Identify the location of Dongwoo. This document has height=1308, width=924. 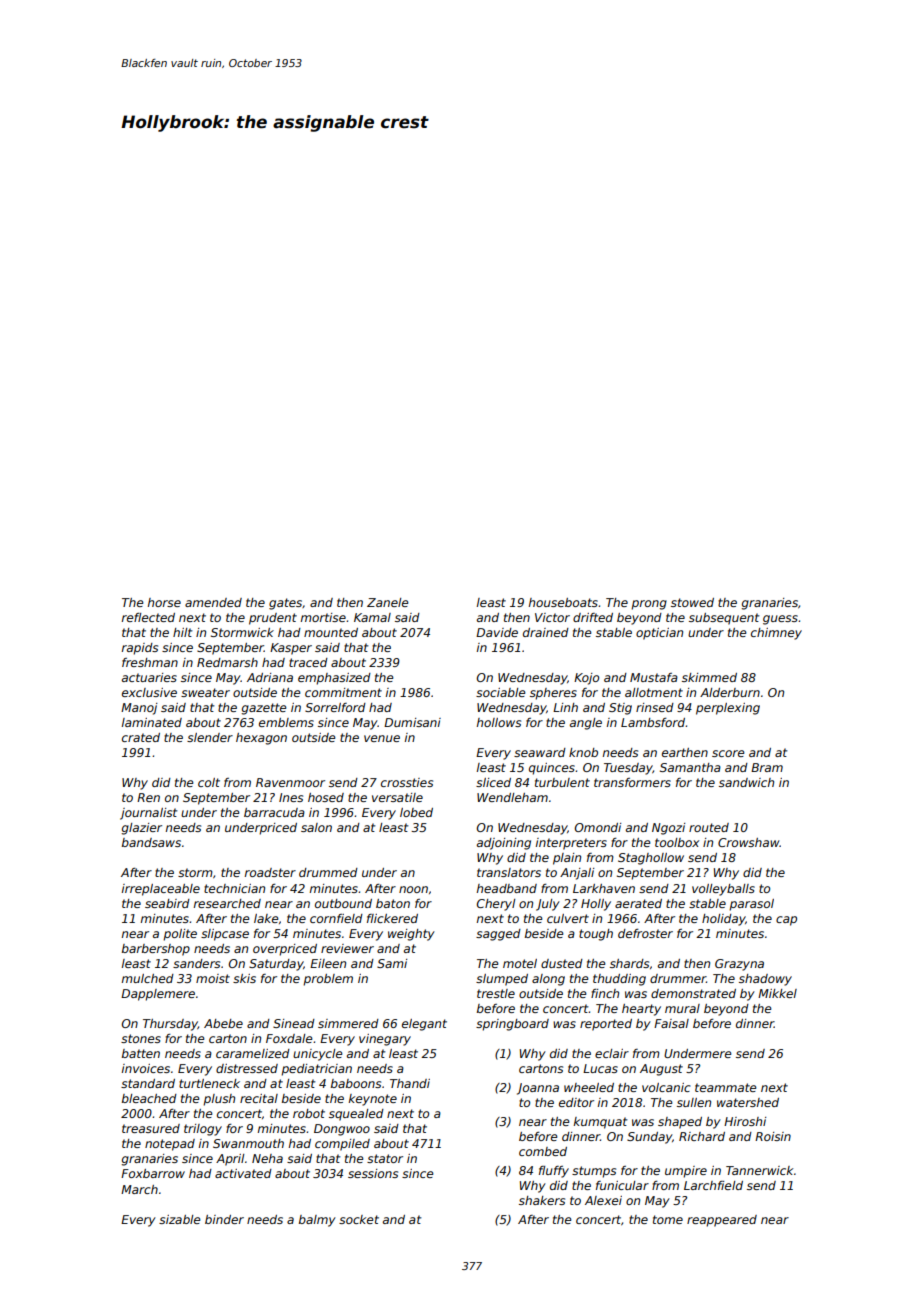
(342, 1130).
